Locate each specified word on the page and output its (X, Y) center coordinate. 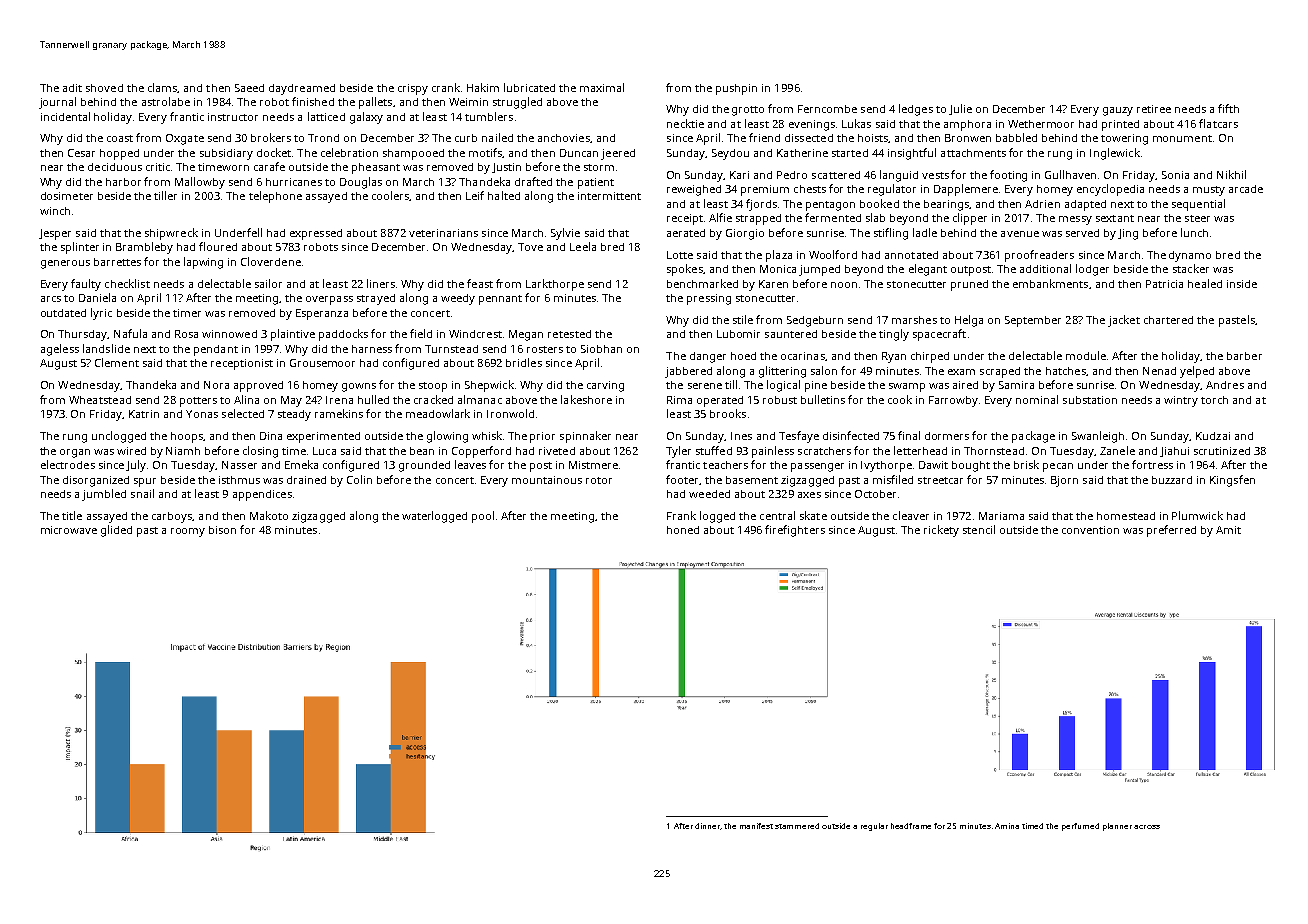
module (1086, 355)
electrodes (68, 464)
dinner (708, 826)
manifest (756, 826)
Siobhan (601, 349)
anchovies (564, 138)
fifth (1228, 108)
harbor (123, 182)
